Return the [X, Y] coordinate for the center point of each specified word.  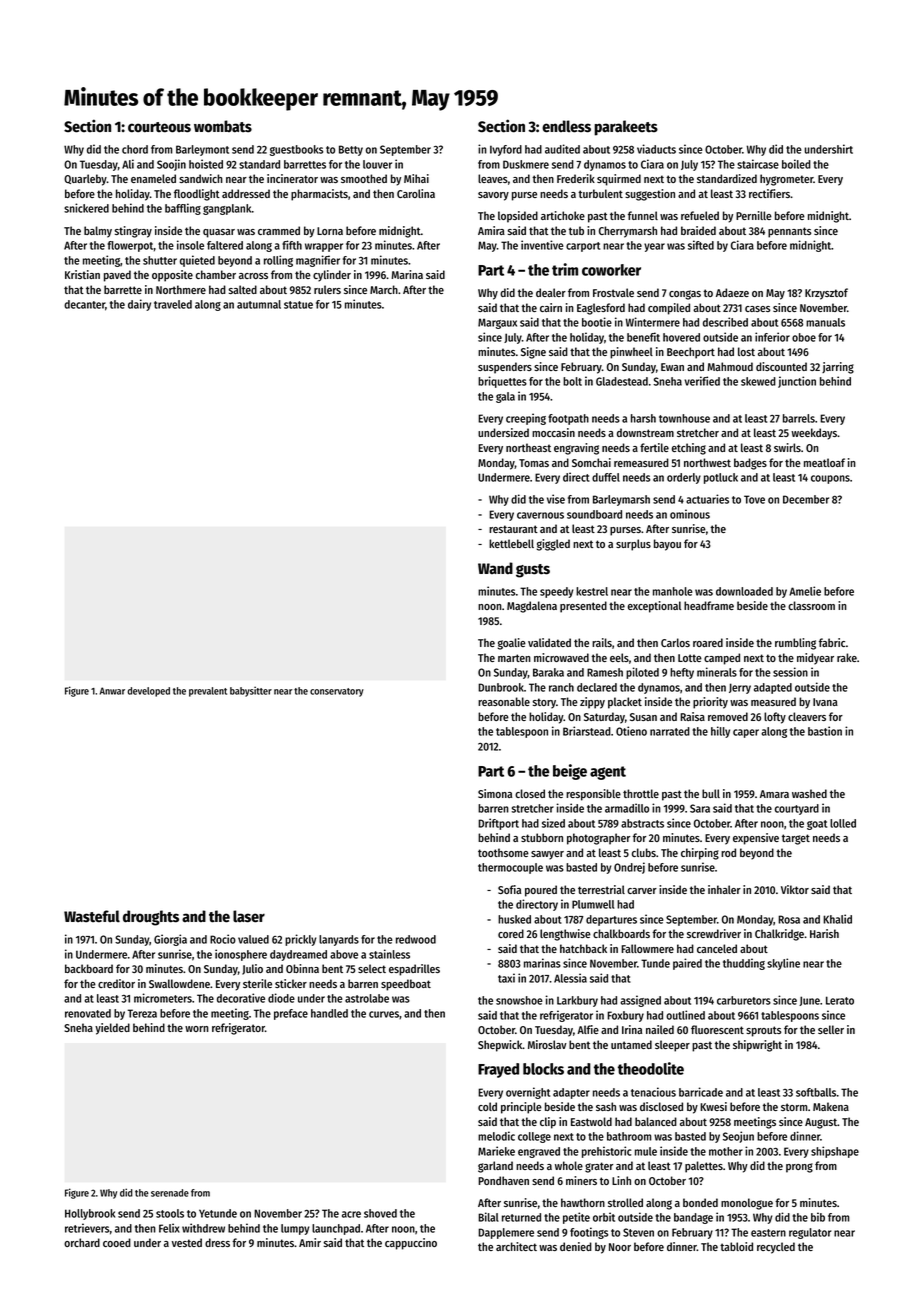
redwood [416, 939]
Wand [495, 568]
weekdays [814, 434]
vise [556, 499]
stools [170, 1213]
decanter [84, 304]
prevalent [208, 692]
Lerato [840, 1000]
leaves [493, 178]
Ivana [825, 702]
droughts [151, 918]
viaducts [656, 149]
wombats [223, 126]
